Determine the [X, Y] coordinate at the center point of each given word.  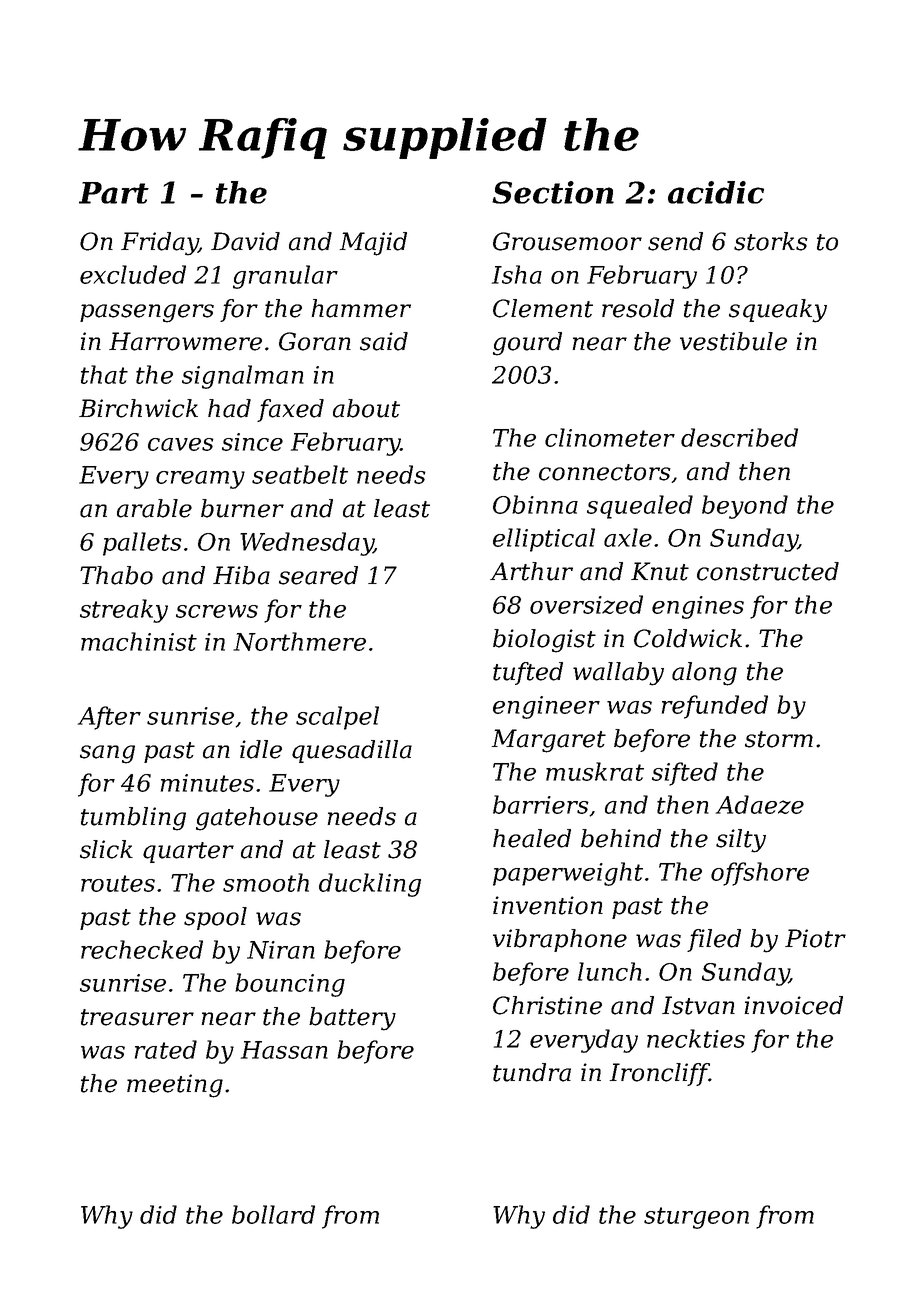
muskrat [595, 771]
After [109, 718]
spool [215, 918]
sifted [685, 774]
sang [107, 754]
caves [181, 444]
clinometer [610, 437]
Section [553, 192]
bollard [273, 1214]
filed [714, 940]
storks [771, 241]
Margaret [549, 741]
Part [114, 193]
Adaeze [760, 804]
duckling [370, 885]
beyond [745, 507]
